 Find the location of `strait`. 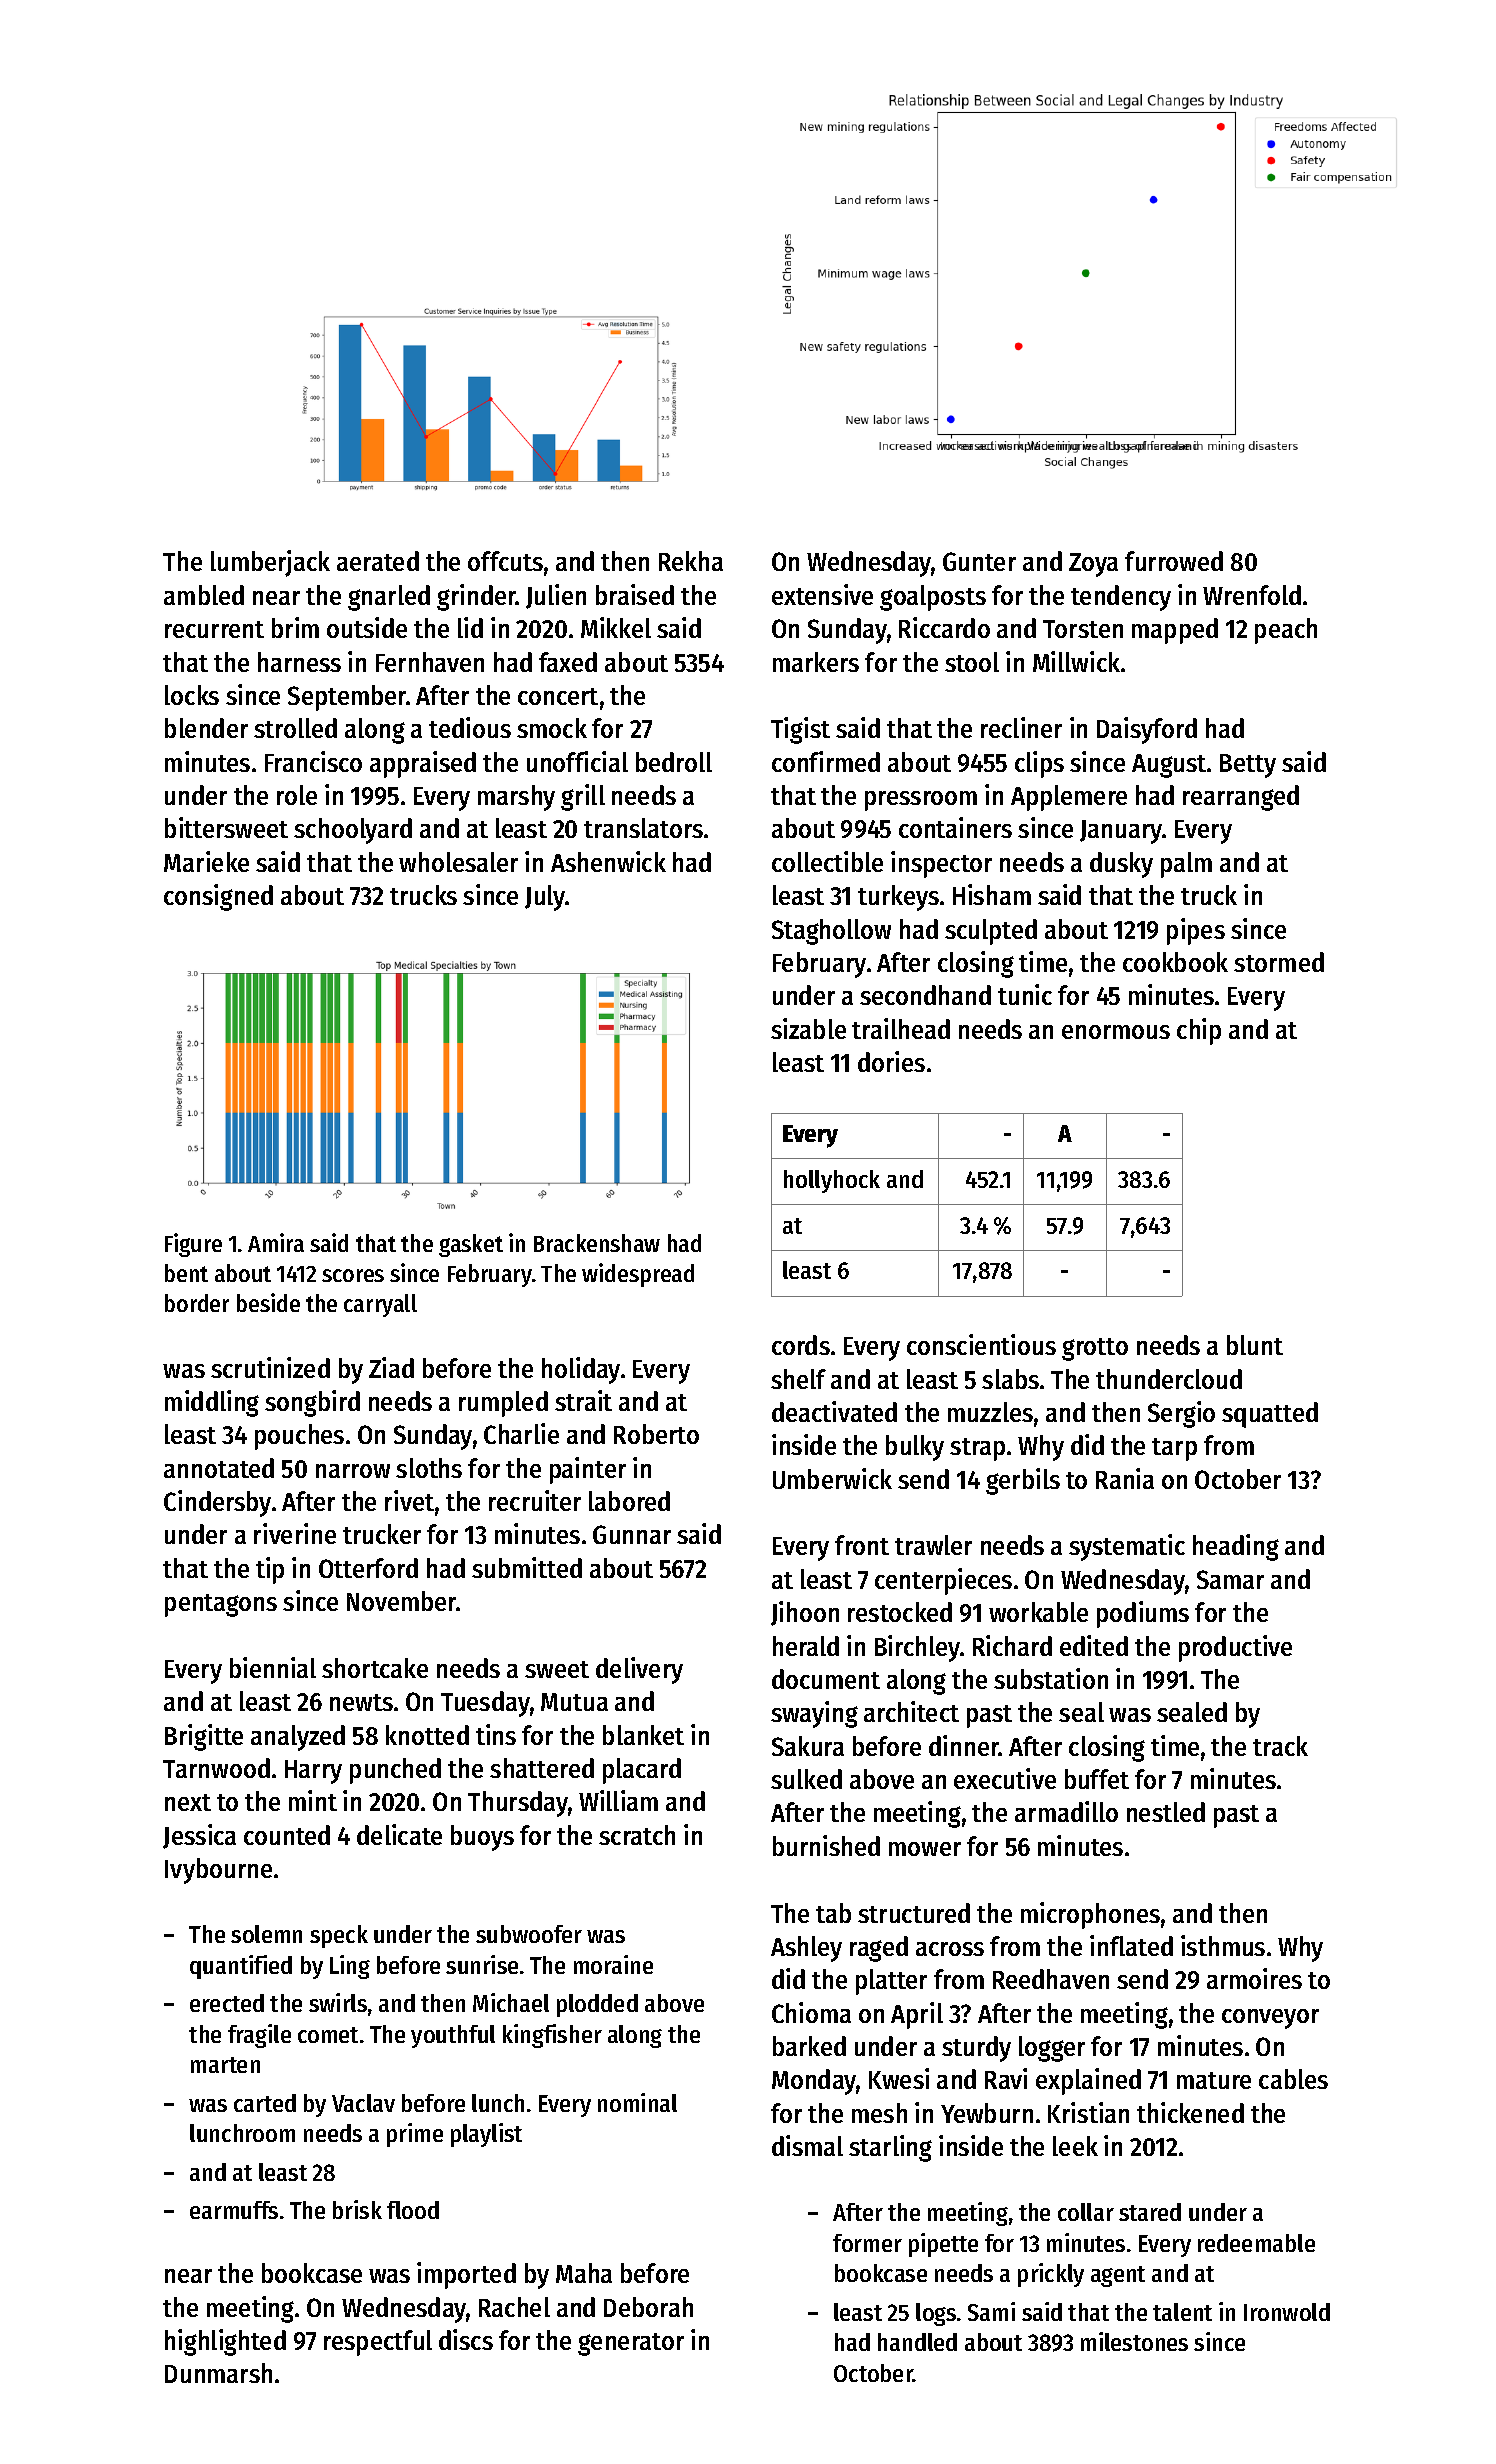

strait is located at coordinates (583, 1400).
